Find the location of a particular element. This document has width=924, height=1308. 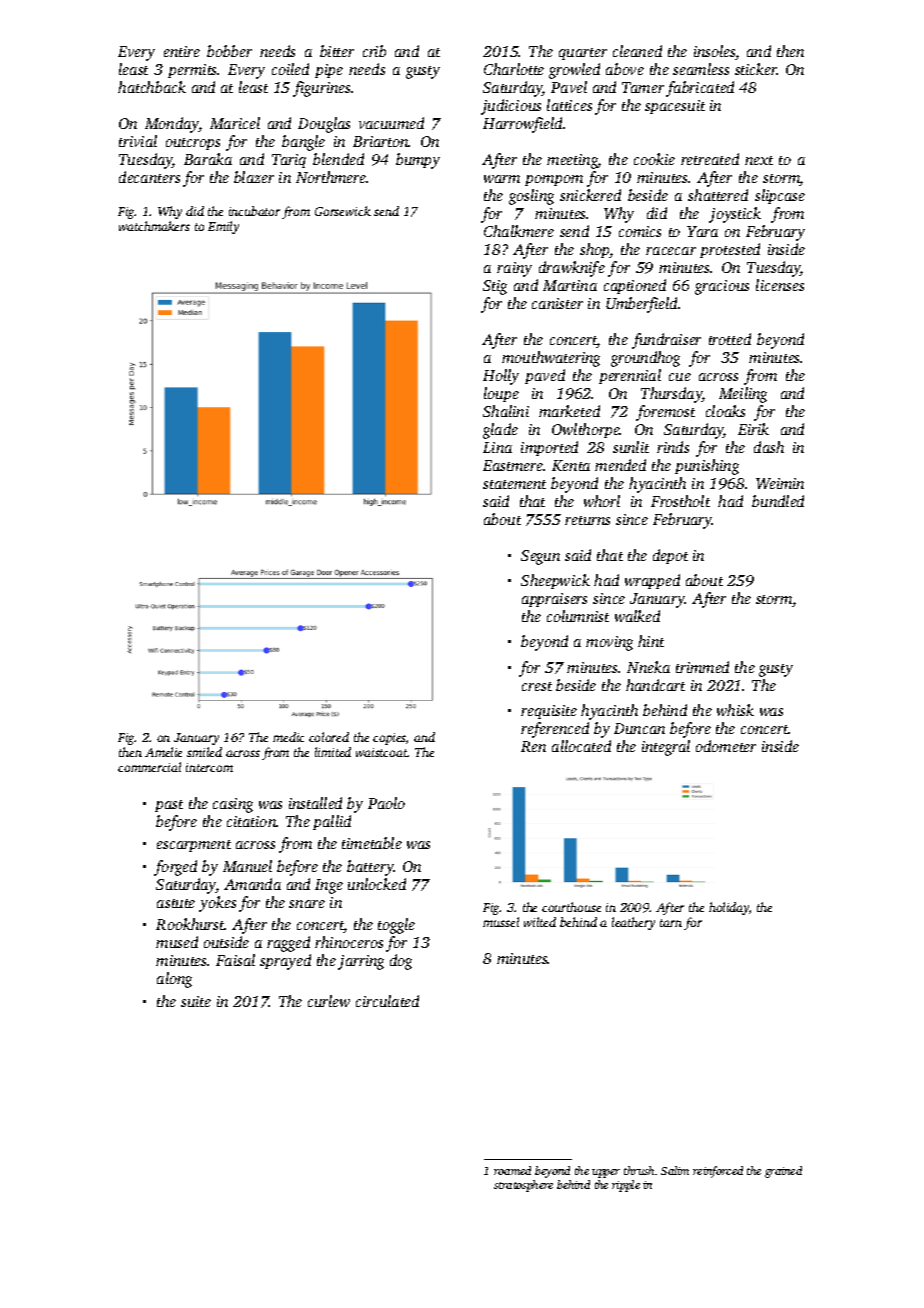

Charlotte is located at coordinates (514, 69).
